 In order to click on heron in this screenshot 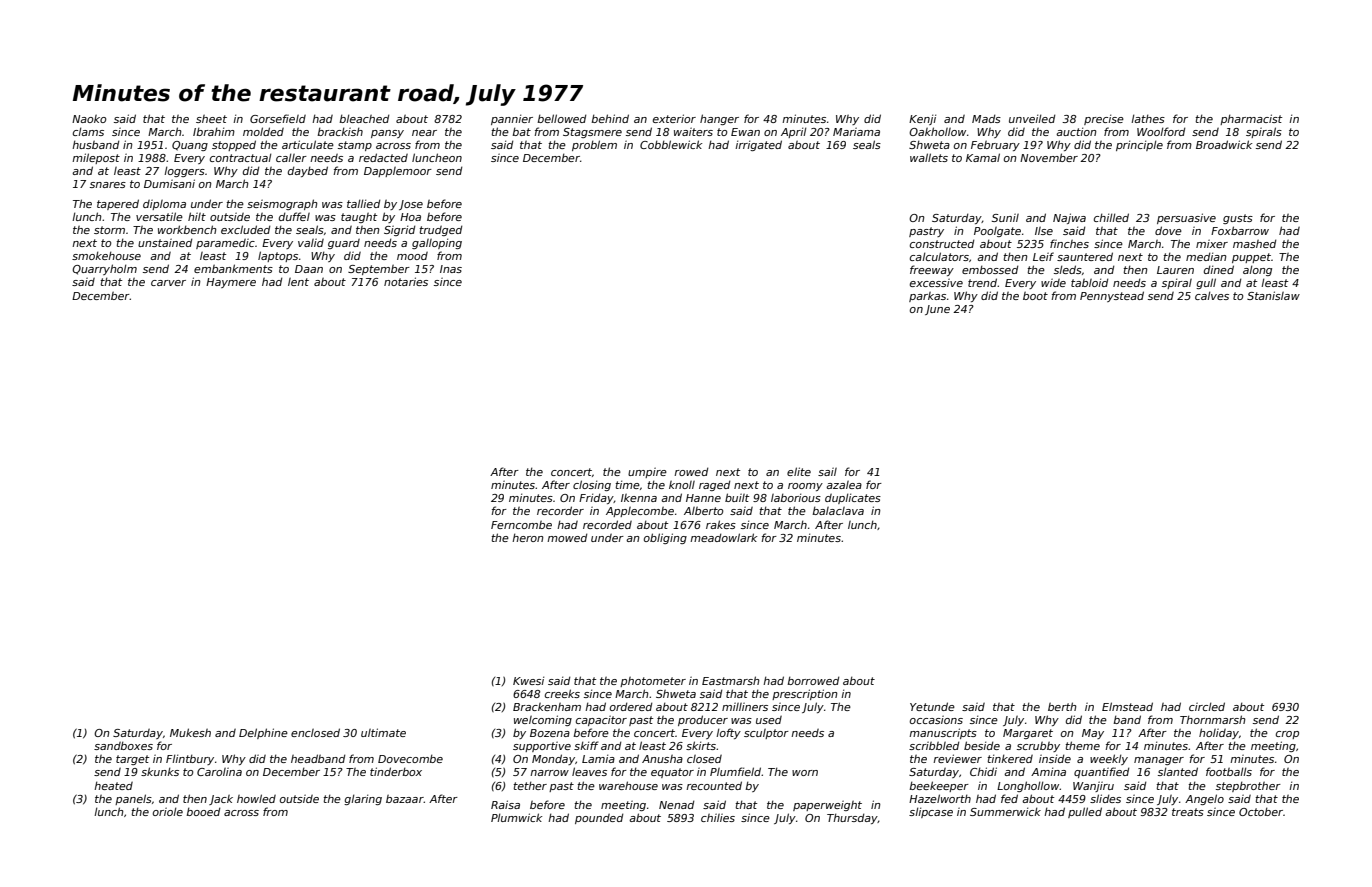, I will do `click(528, 537)`.
